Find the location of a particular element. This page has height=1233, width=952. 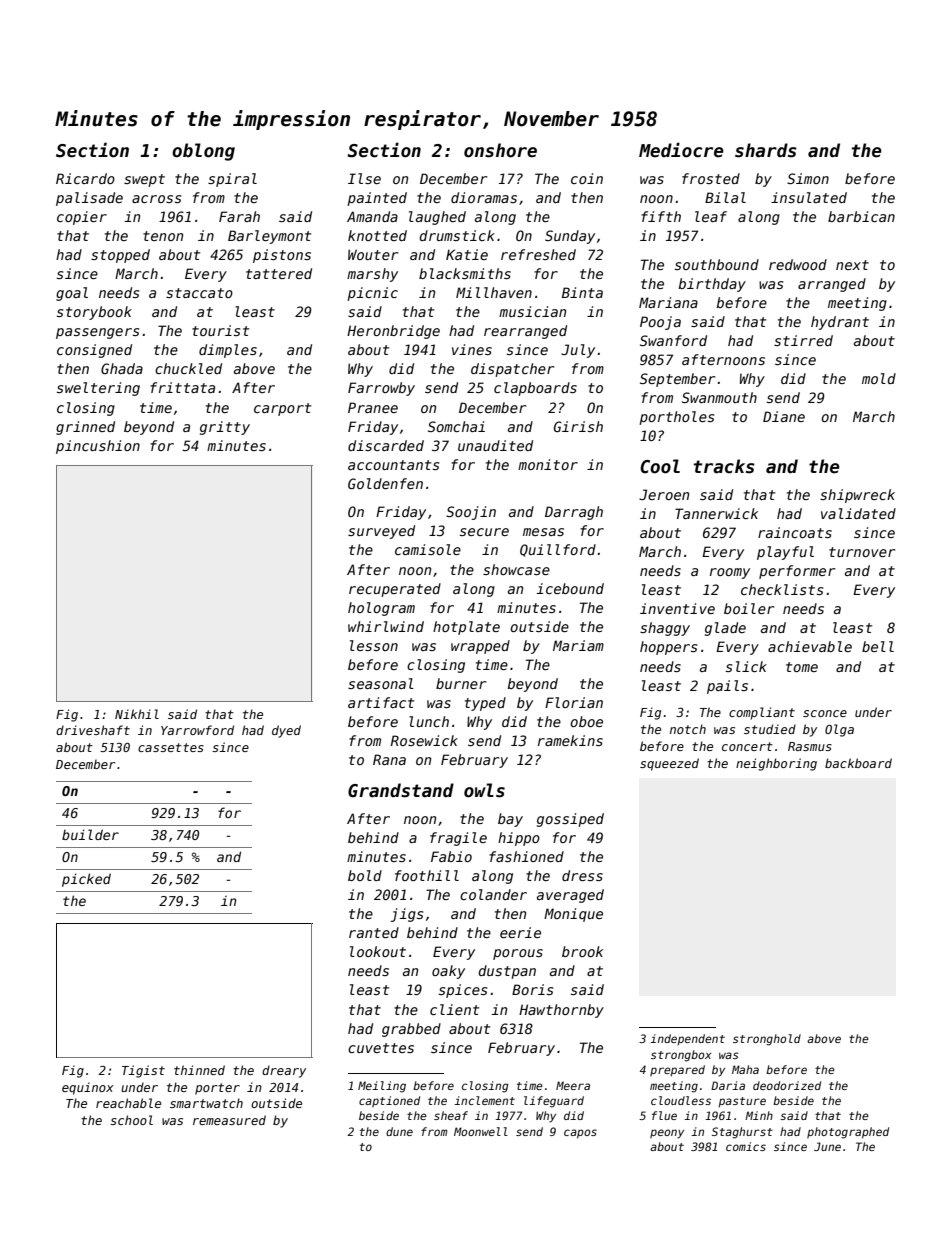

oblong is located at coordinates (203, 152).
